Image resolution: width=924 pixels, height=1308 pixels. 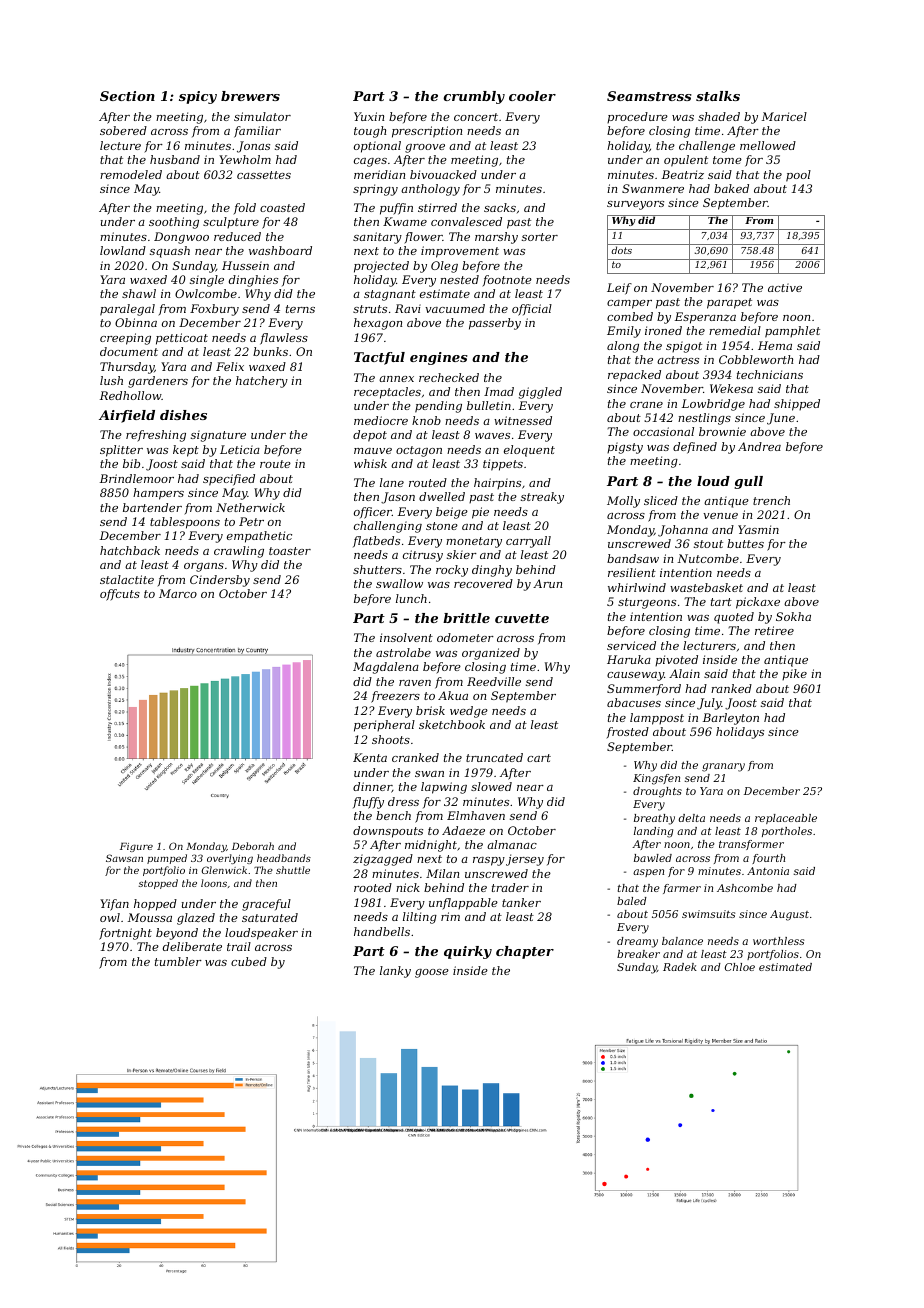 I want to click on Sawsan, so click(x=124, y=858).
